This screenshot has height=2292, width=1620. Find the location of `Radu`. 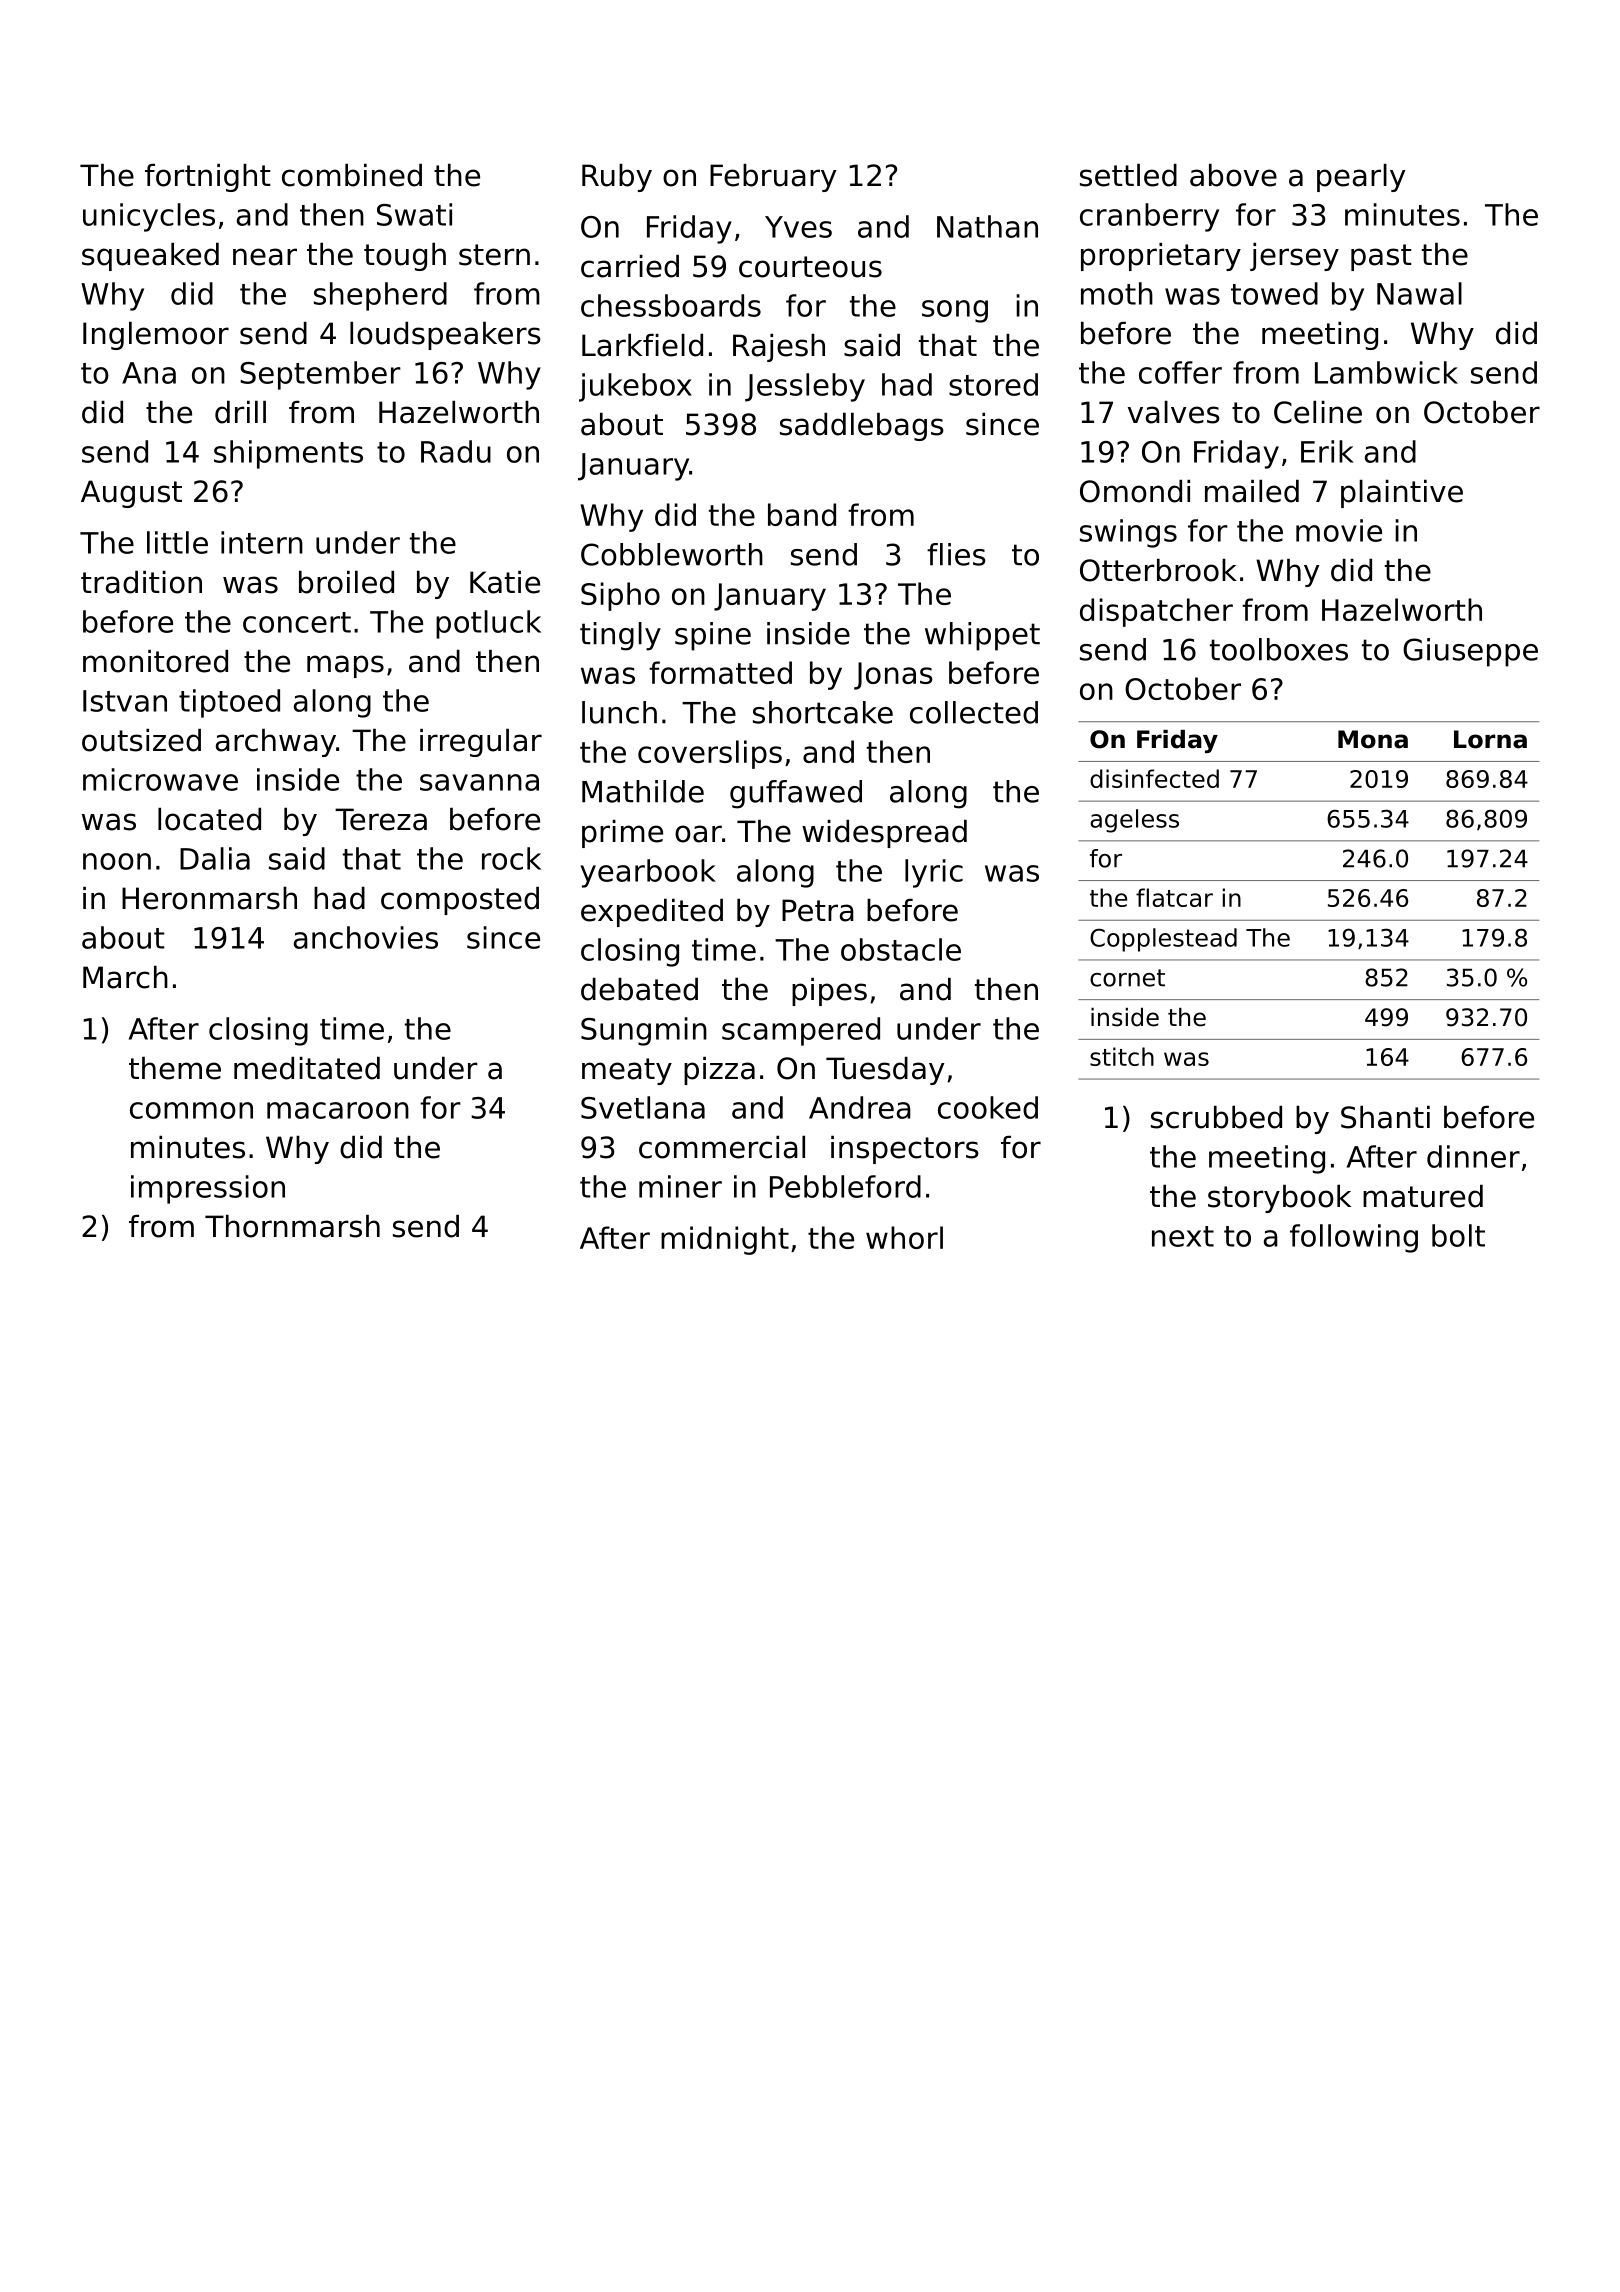

Radu is located at coordinates (456, 451).
